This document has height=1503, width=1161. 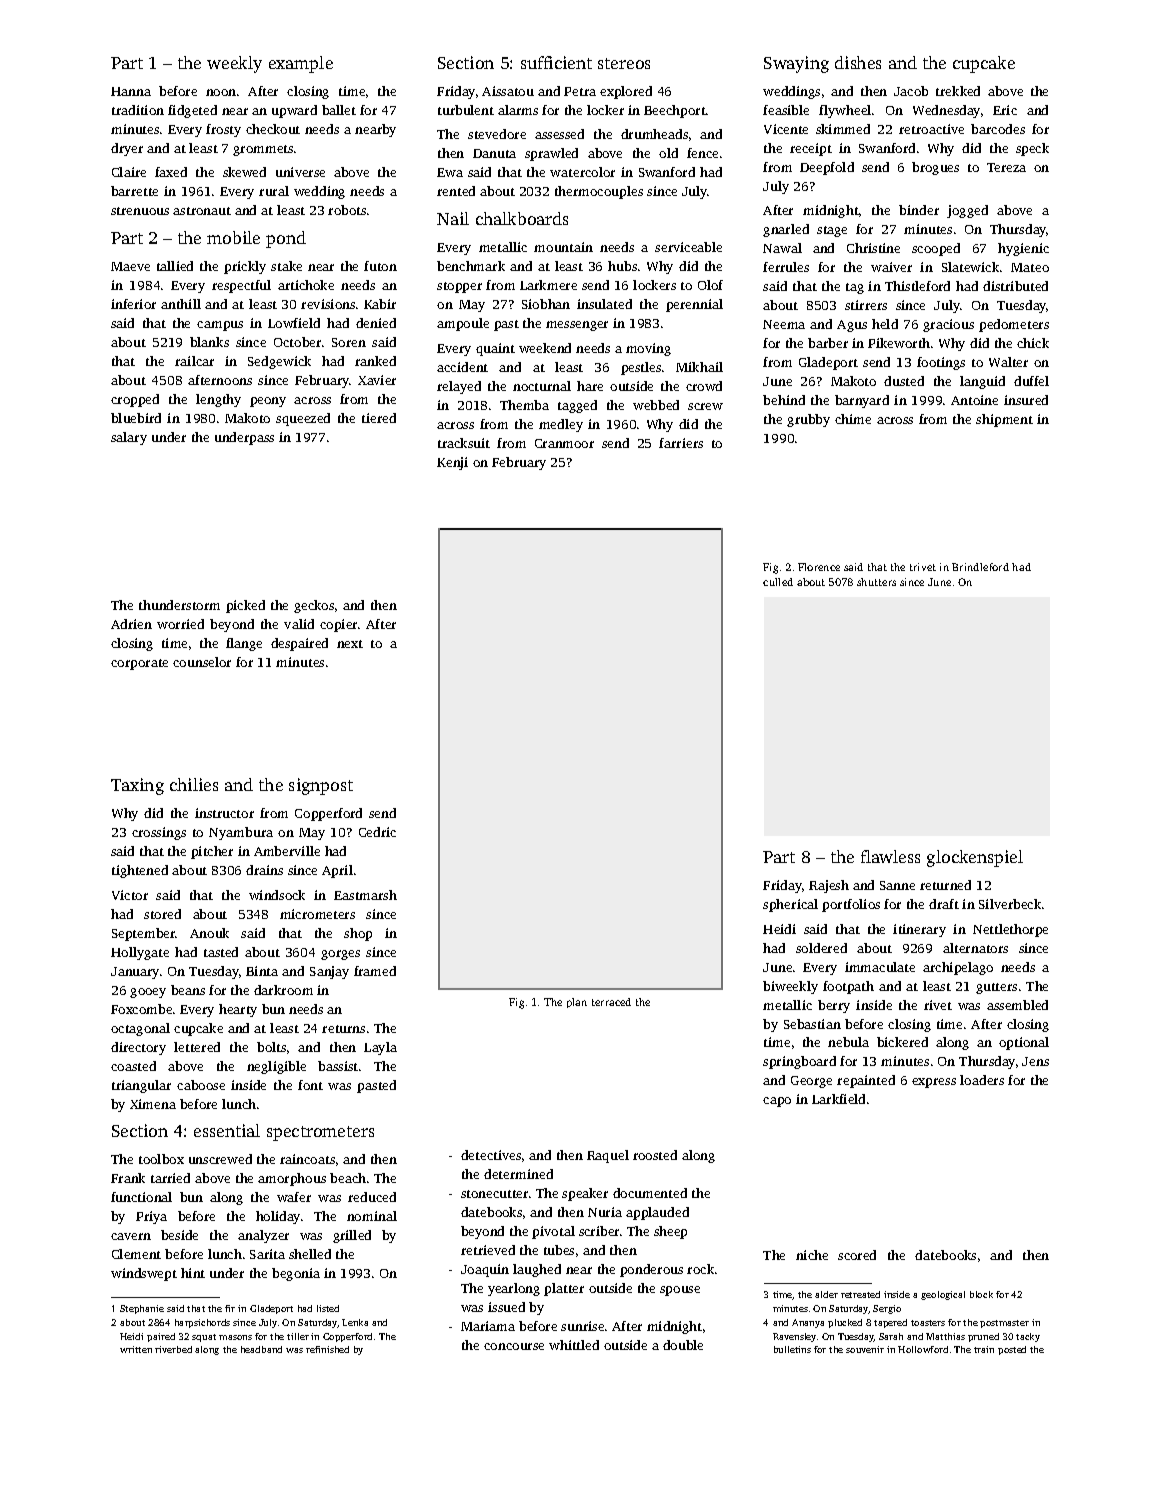 What do you see at coordinates (1004, 420) in the document?
I see `shipment` at bounding box center [1004, 420].
